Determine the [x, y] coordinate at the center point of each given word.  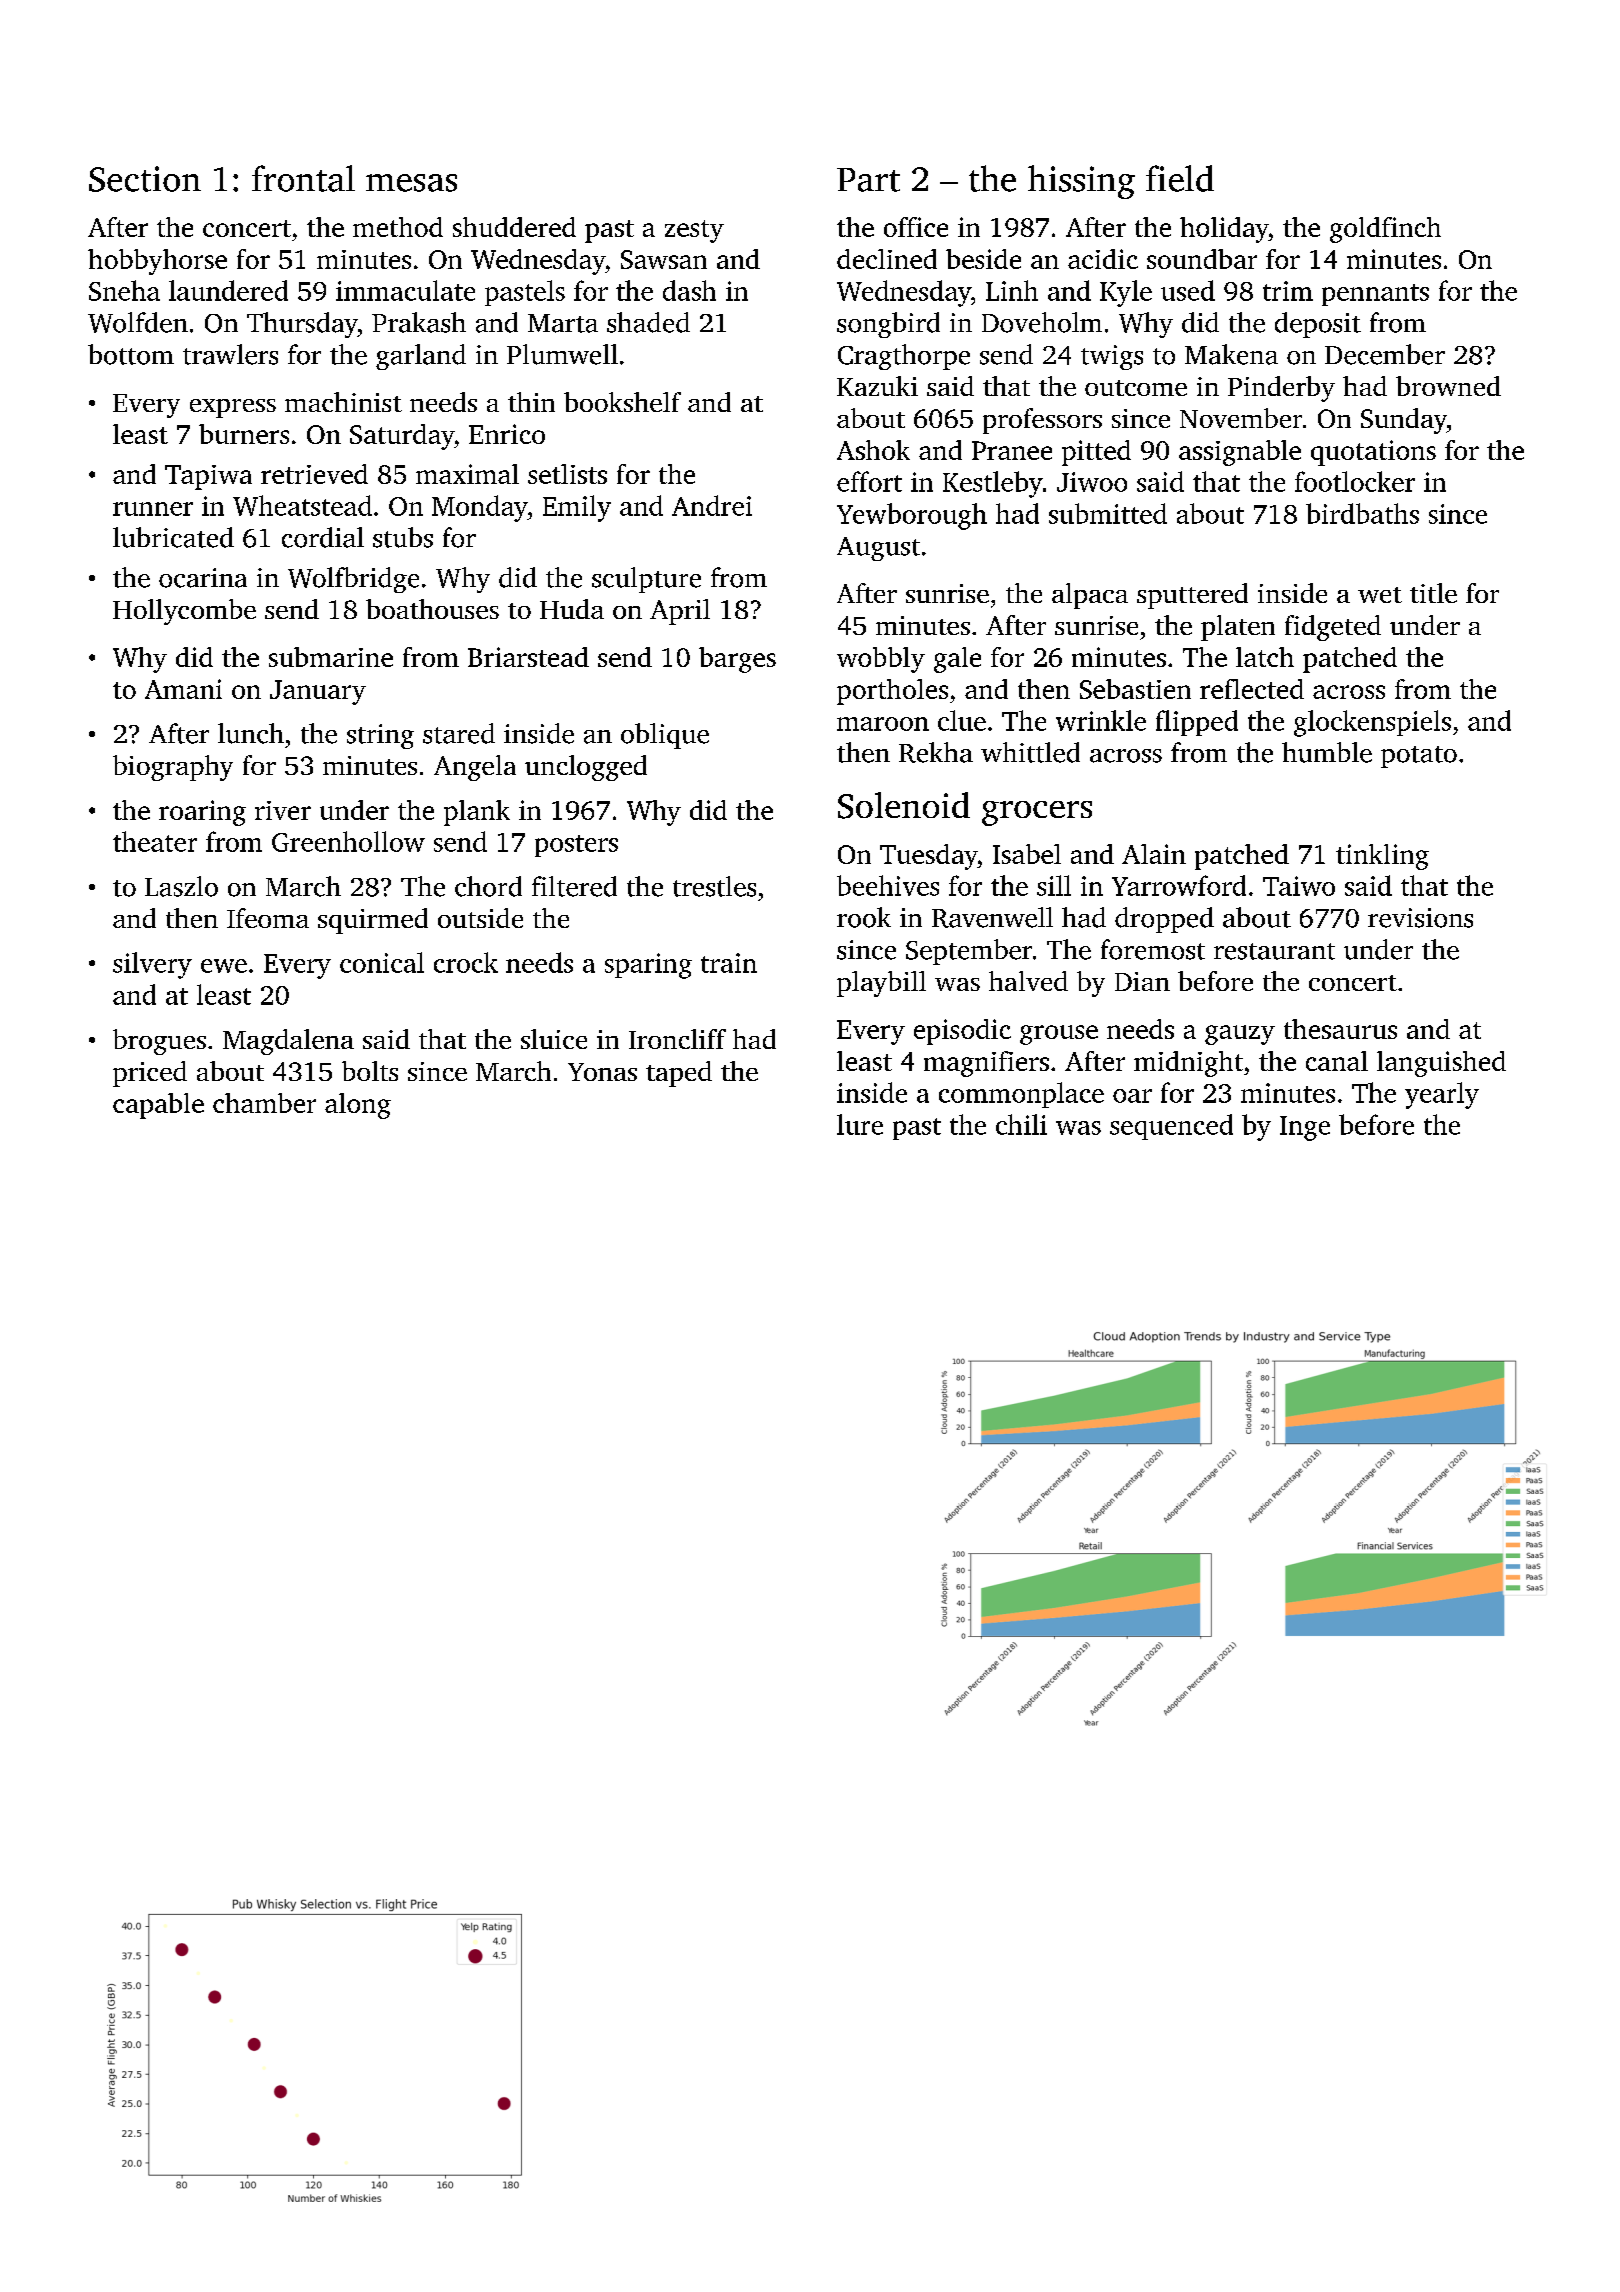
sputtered [1192, 596]
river [283, 810]
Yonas [602, 1072]
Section [145, 179]
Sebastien [1135, 689]
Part [868, 180]
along [358, 1106]
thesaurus [1340, 1029]
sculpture [646, 580]
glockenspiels [1372, 723]
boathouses [432, 609]
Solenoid [904, 805]
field [1180, 178]
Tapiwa [208, 477]
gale [957, 660]
